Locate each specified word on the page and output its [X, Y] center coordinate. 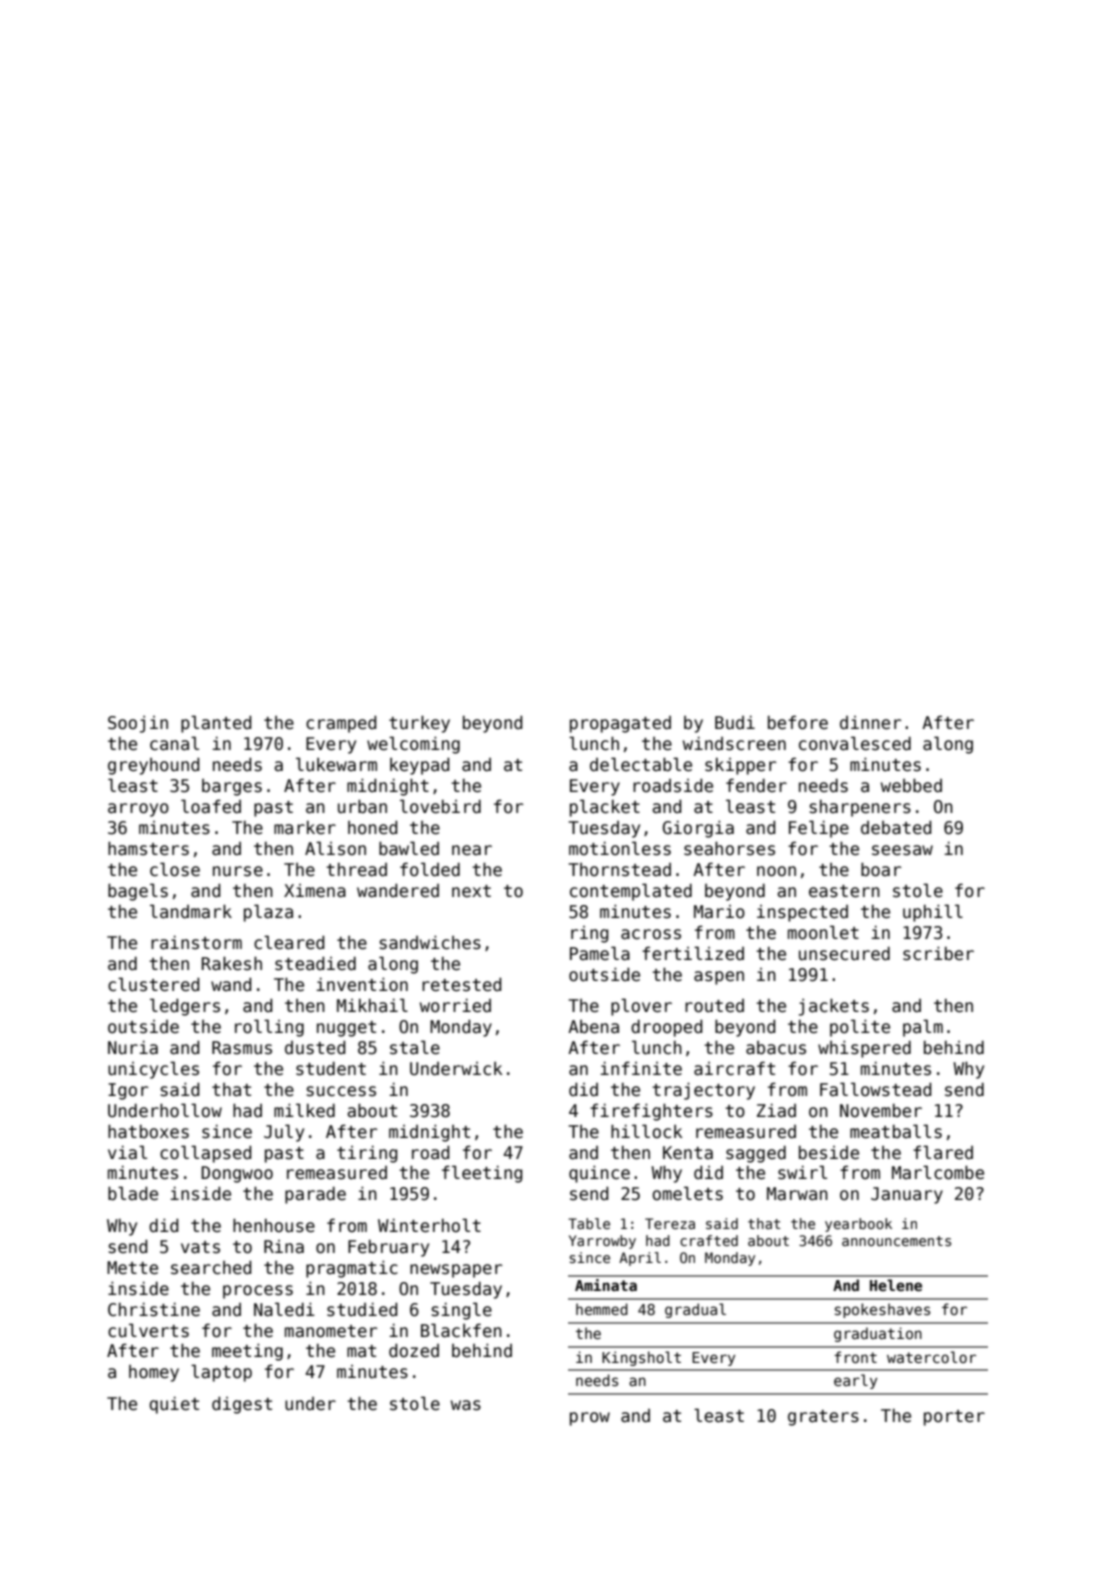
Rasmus [242, 1048]
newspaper [456, 1271]
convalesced [855, 743]
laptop [221, 1373]
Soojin [138, 724]
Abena [593, 1027]
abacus [776, 1048]
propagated [620, 724]
